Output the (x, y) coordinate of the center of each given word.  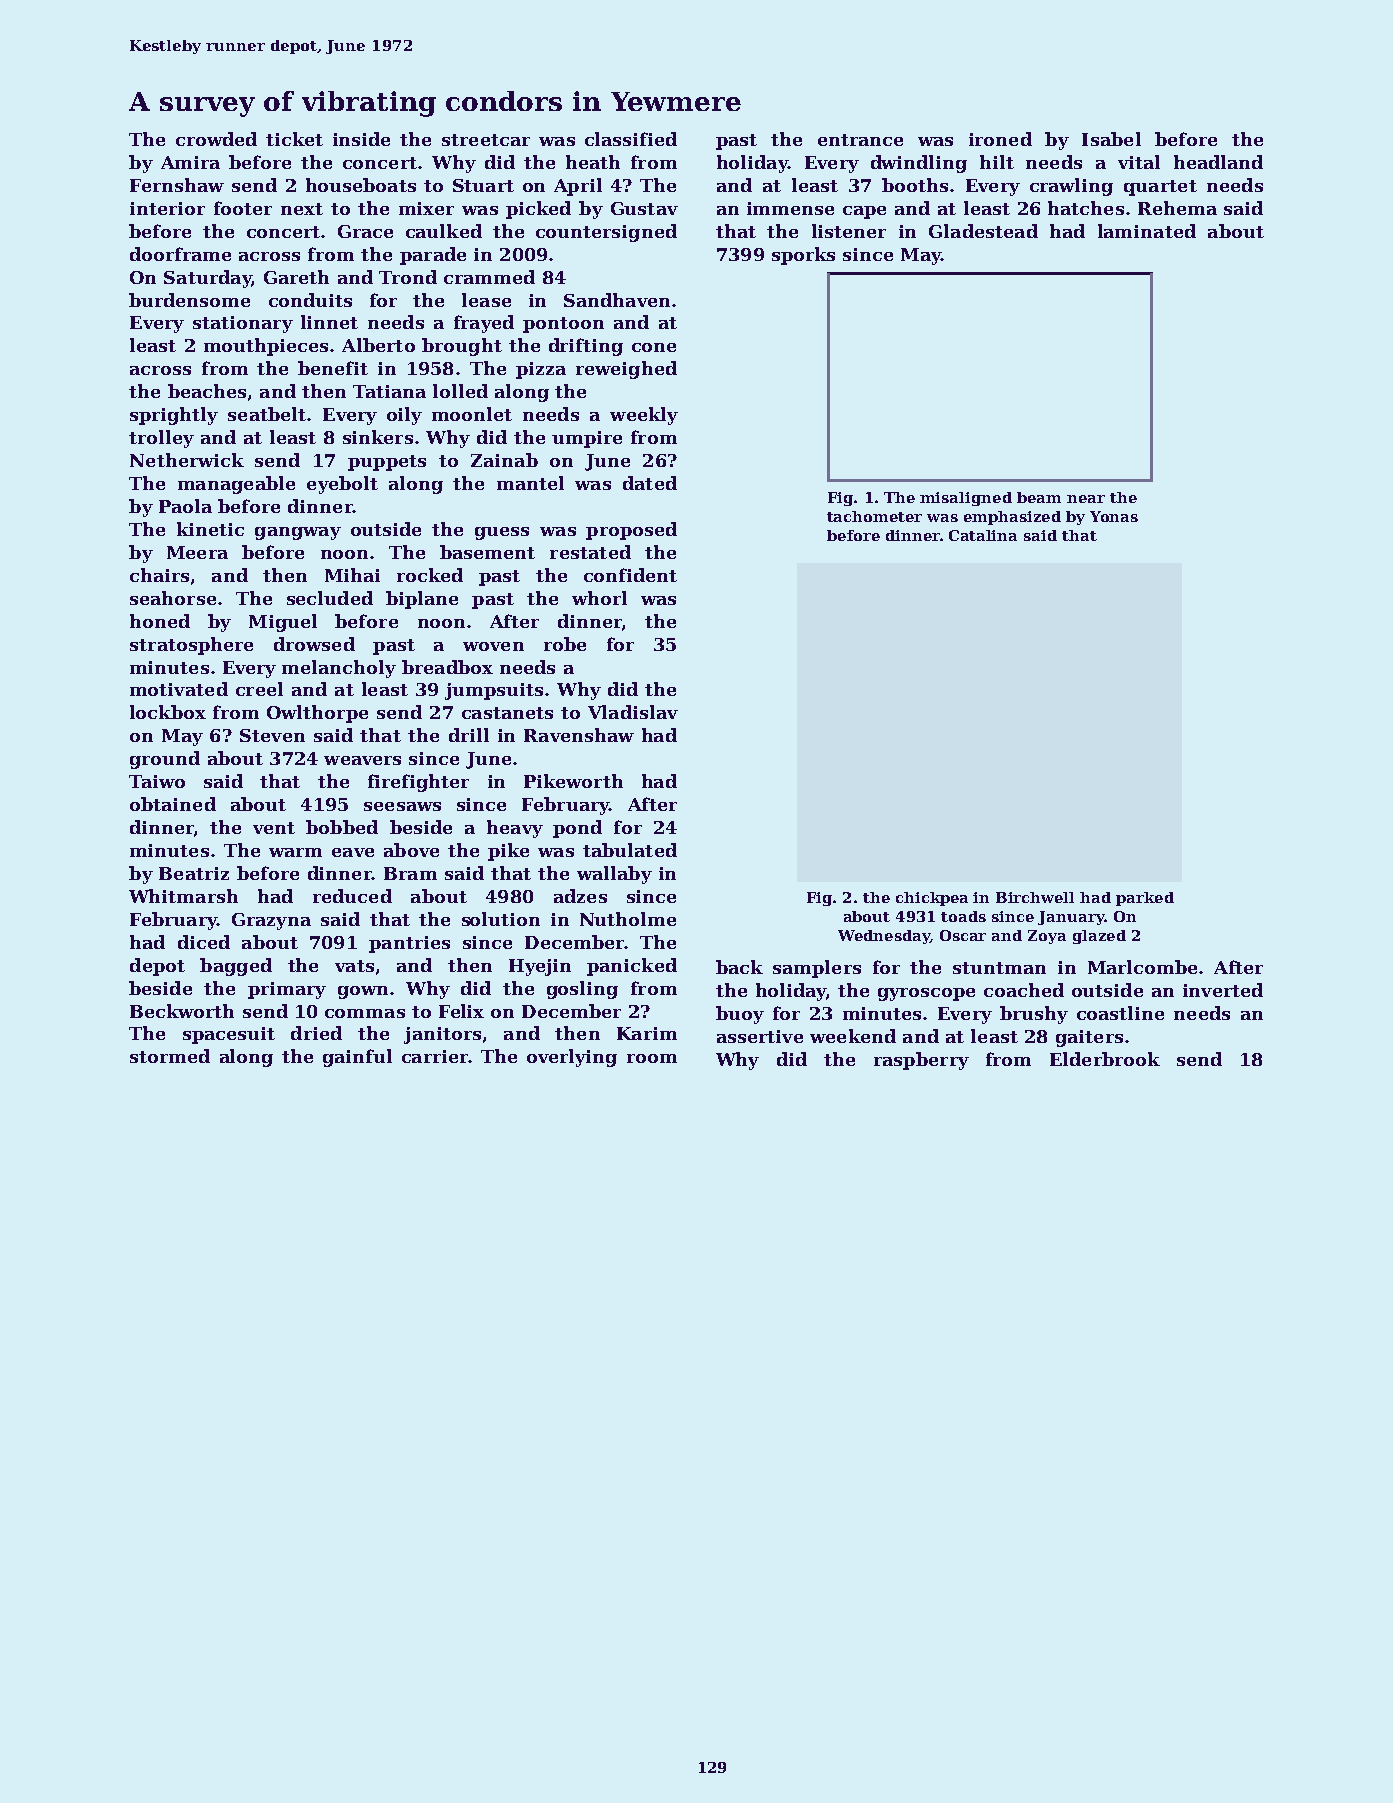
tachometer (874, 516)
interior (167, 208)
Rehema (1177, 208)
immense (790, 208)
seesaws (402, 806)
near (1086, 499)
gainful (357, 1058)
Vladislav (633, 712)
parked (1145, 899)
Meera (197, 552)
